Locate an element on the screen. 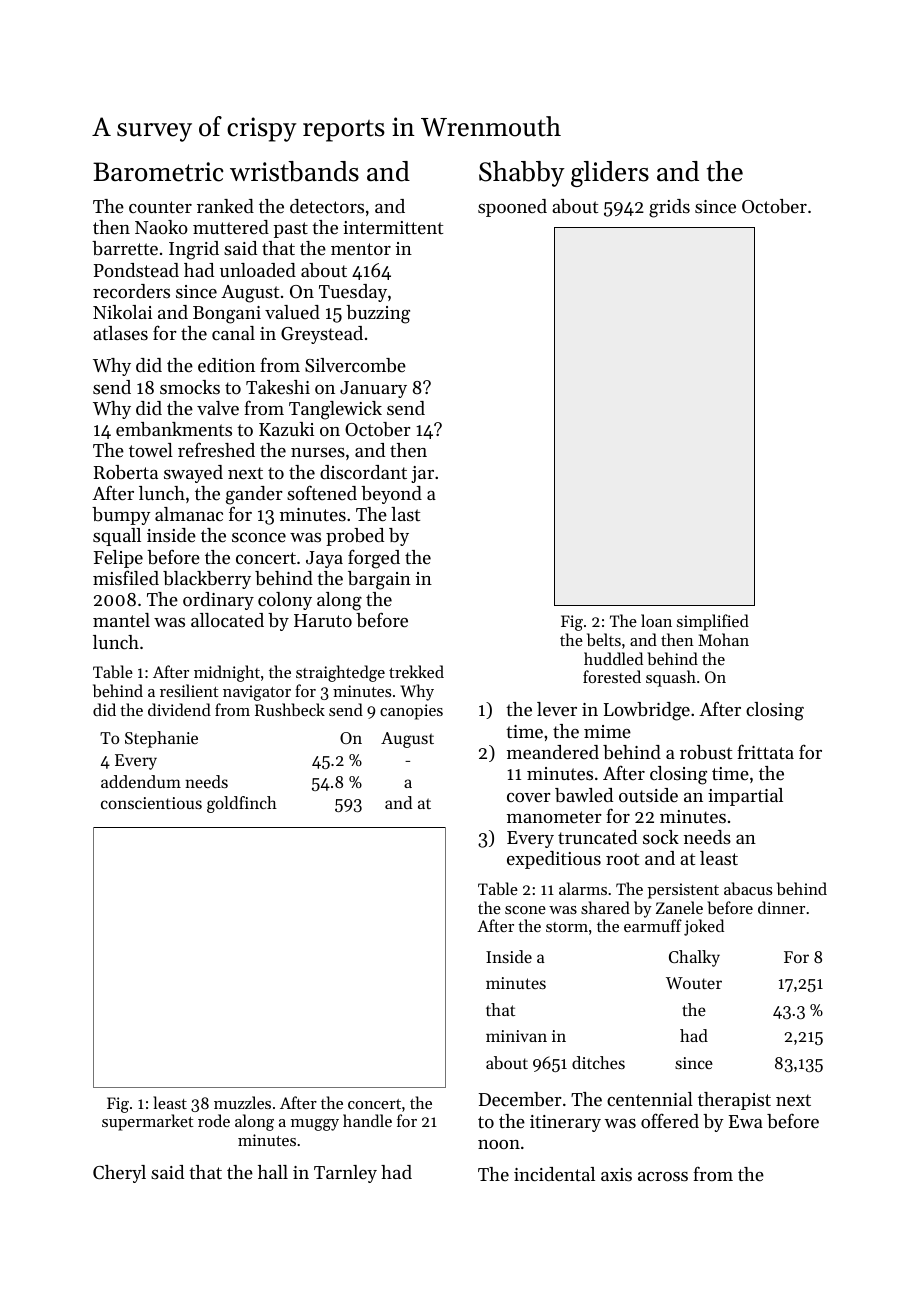  Felipe is located at coordinates (118, 559).
